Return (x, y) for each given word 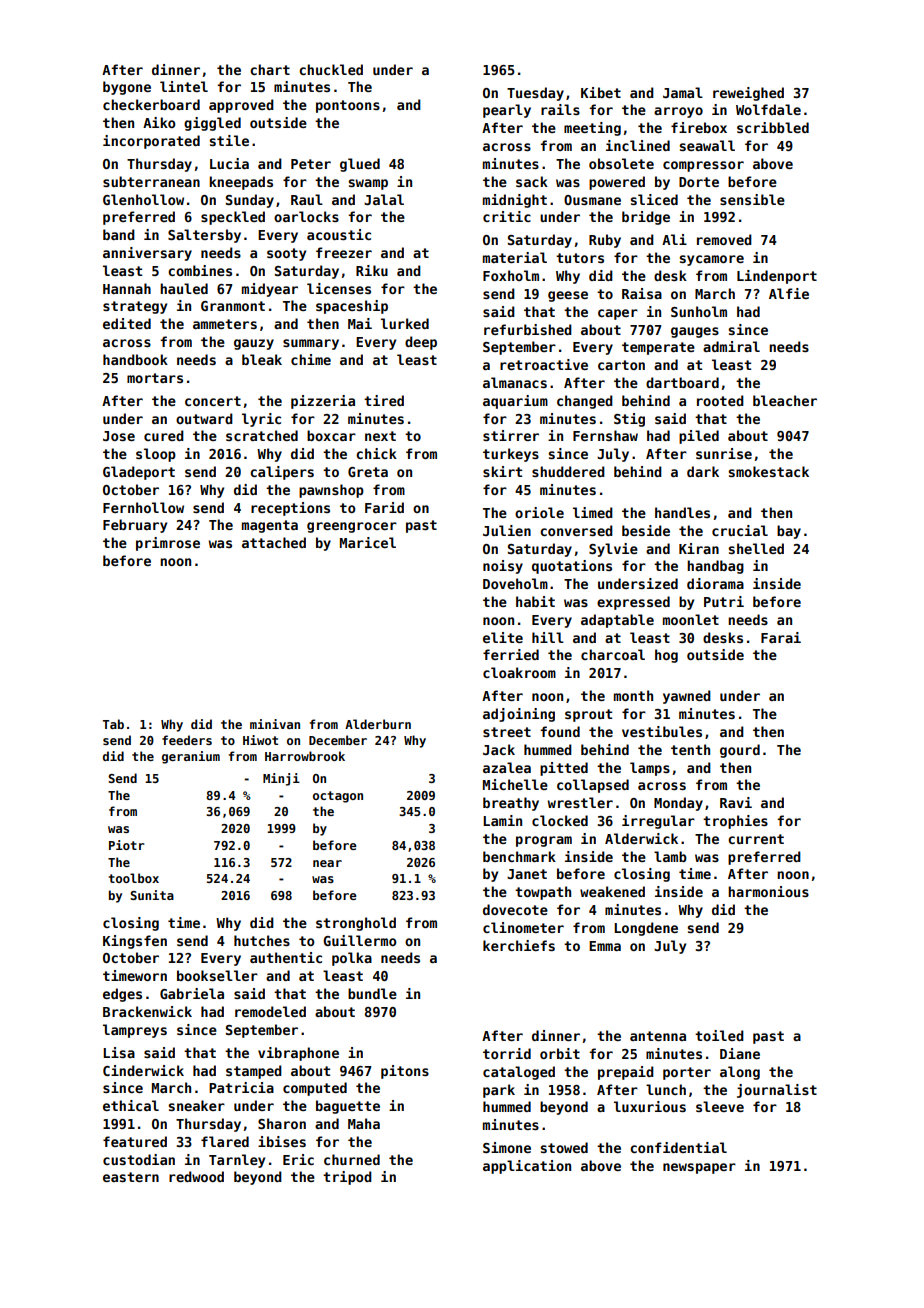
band (119, 234)
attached (274, 542)
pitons (405, 1072)
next (380, 436)
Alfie (789, 293)
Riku (372, 270)
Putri (724, 601)
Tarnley (237, 1161)
